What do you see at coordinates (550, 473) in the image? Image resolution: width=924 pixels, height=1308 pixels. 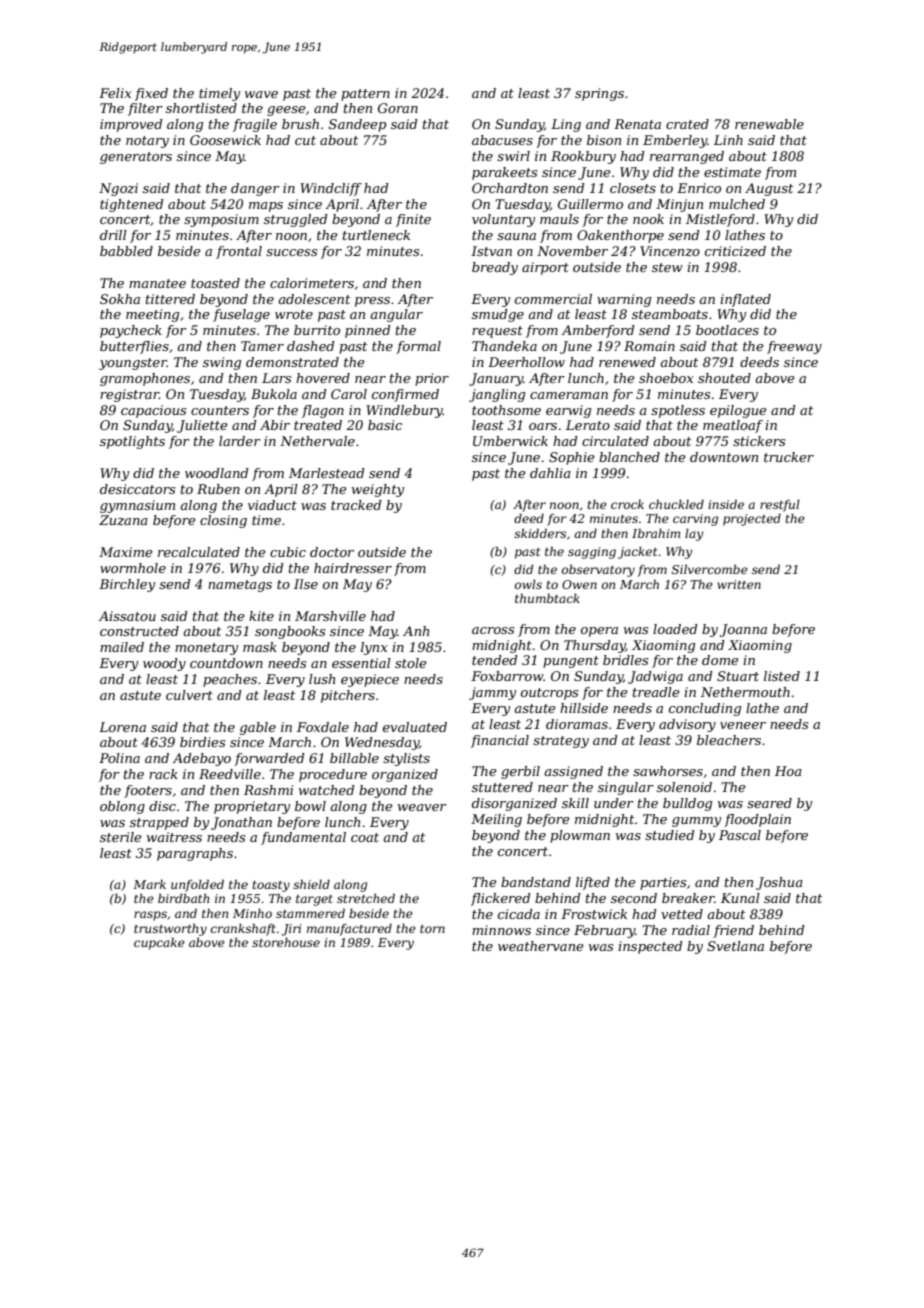 I see `dahlia` at bounding box center [550, 473].
